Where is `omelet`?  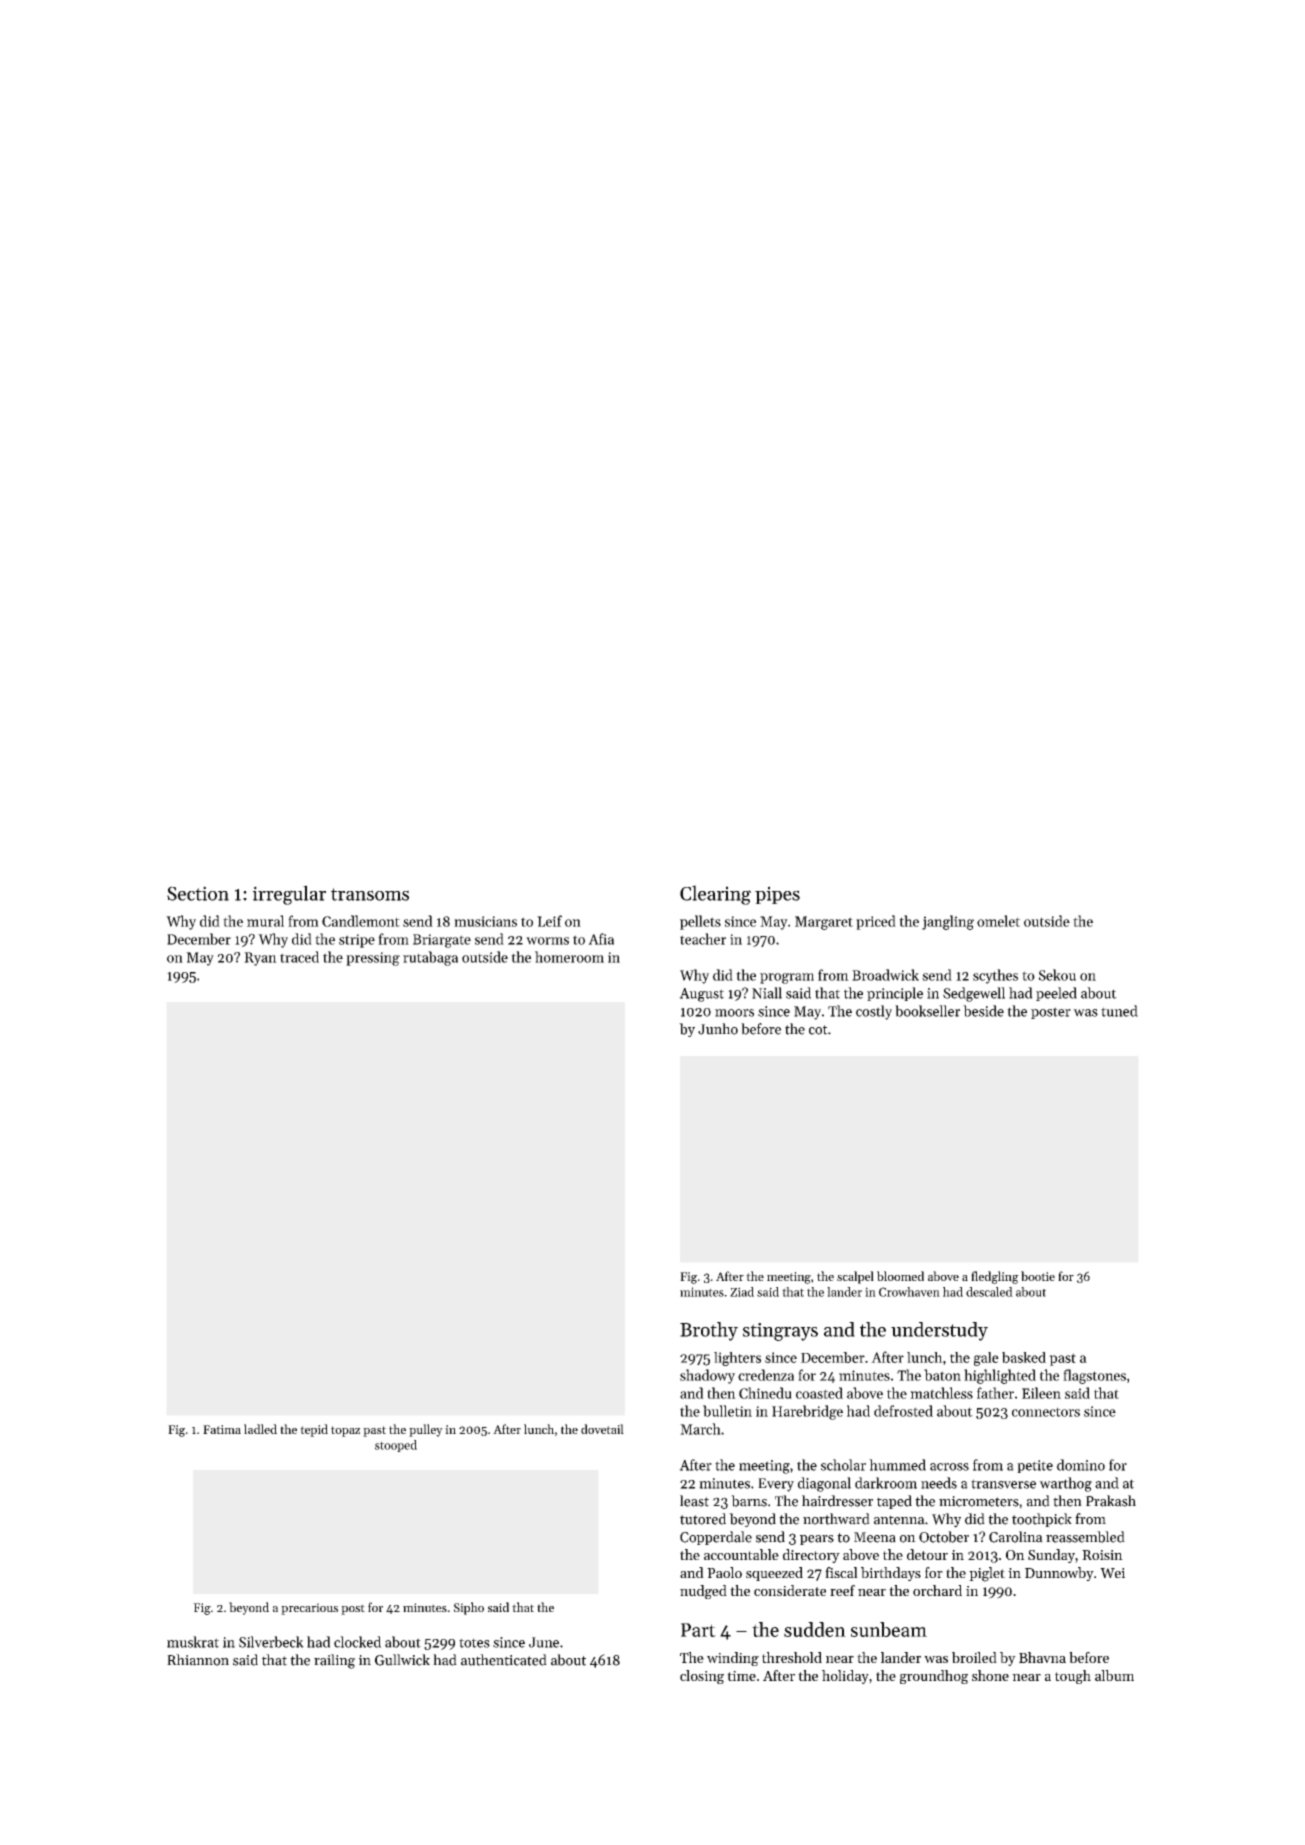
omelet is located at coordinates (998, 921).
